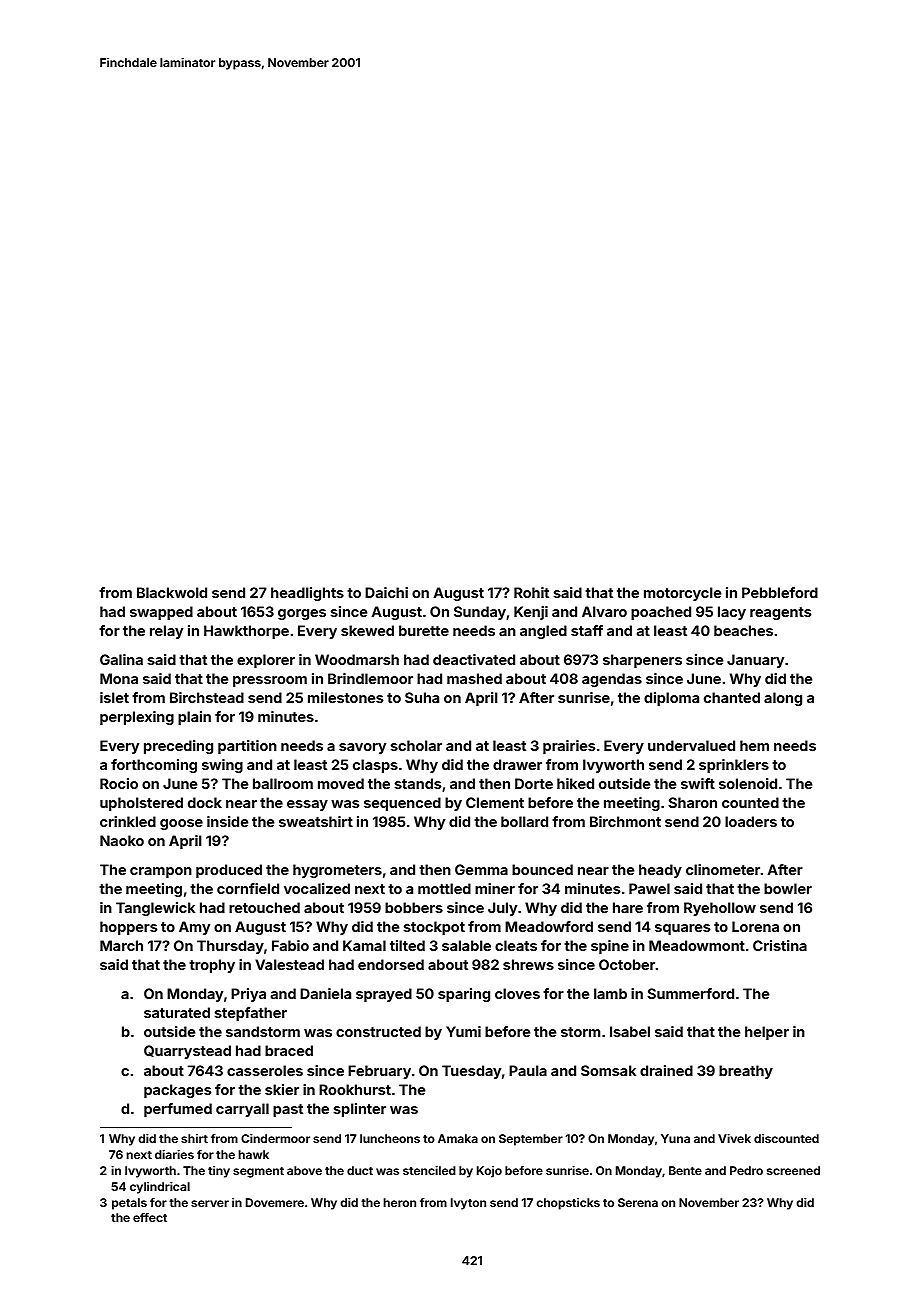 This page has height=1308, width=924. Describe the element at coordinates (675, 1138) in the page. I see `Yuna` at that location.
